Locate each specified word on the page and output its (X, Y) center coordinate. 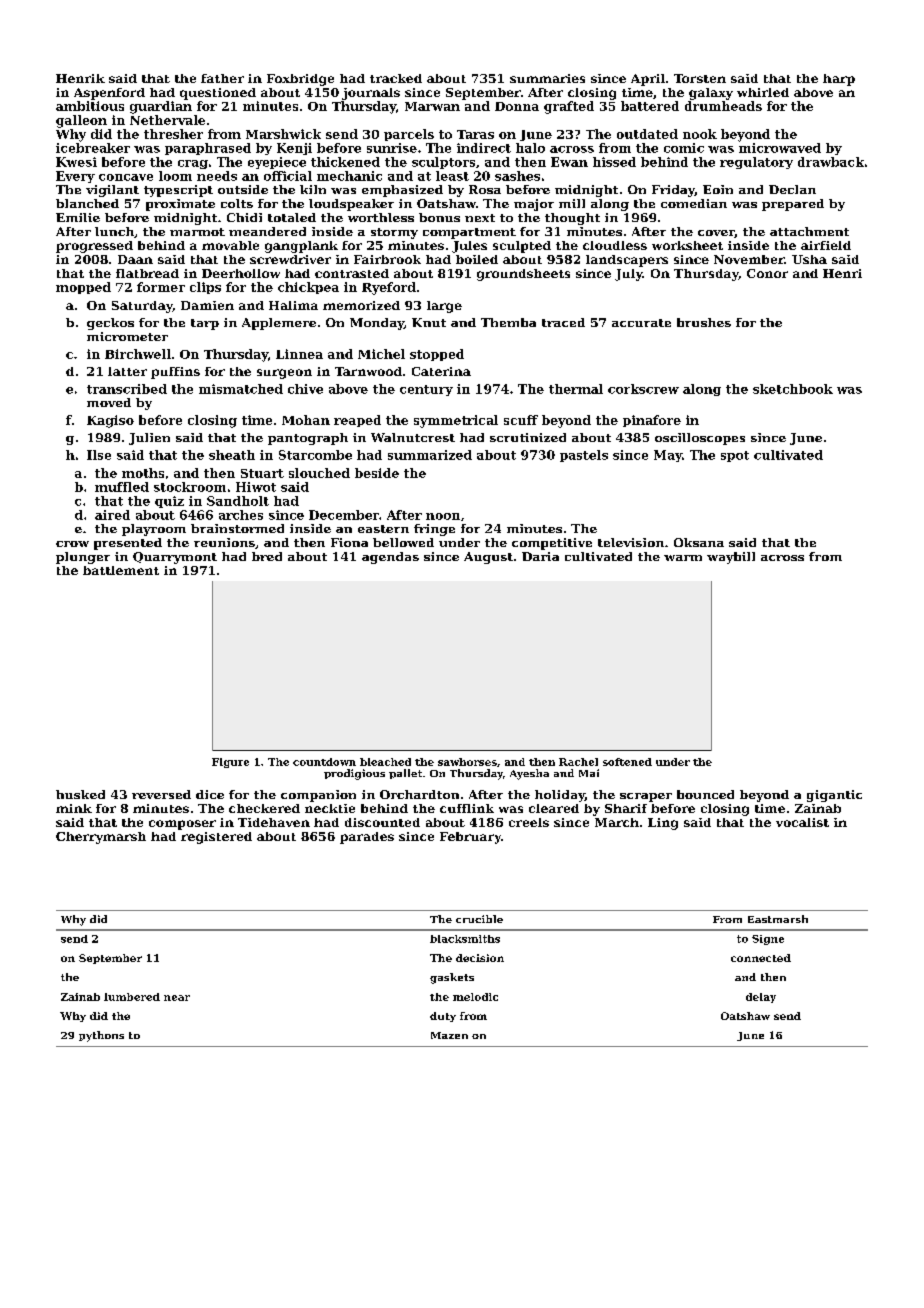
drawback (831, 162)
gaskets (452, 978)
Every (75, 177)
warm (683, 558)
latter (127, 371)
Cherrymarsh (101, 838)
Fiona (349, 542)
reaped (357, 421)
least (452, 176)
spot (735, 456)
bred (267, 556)
